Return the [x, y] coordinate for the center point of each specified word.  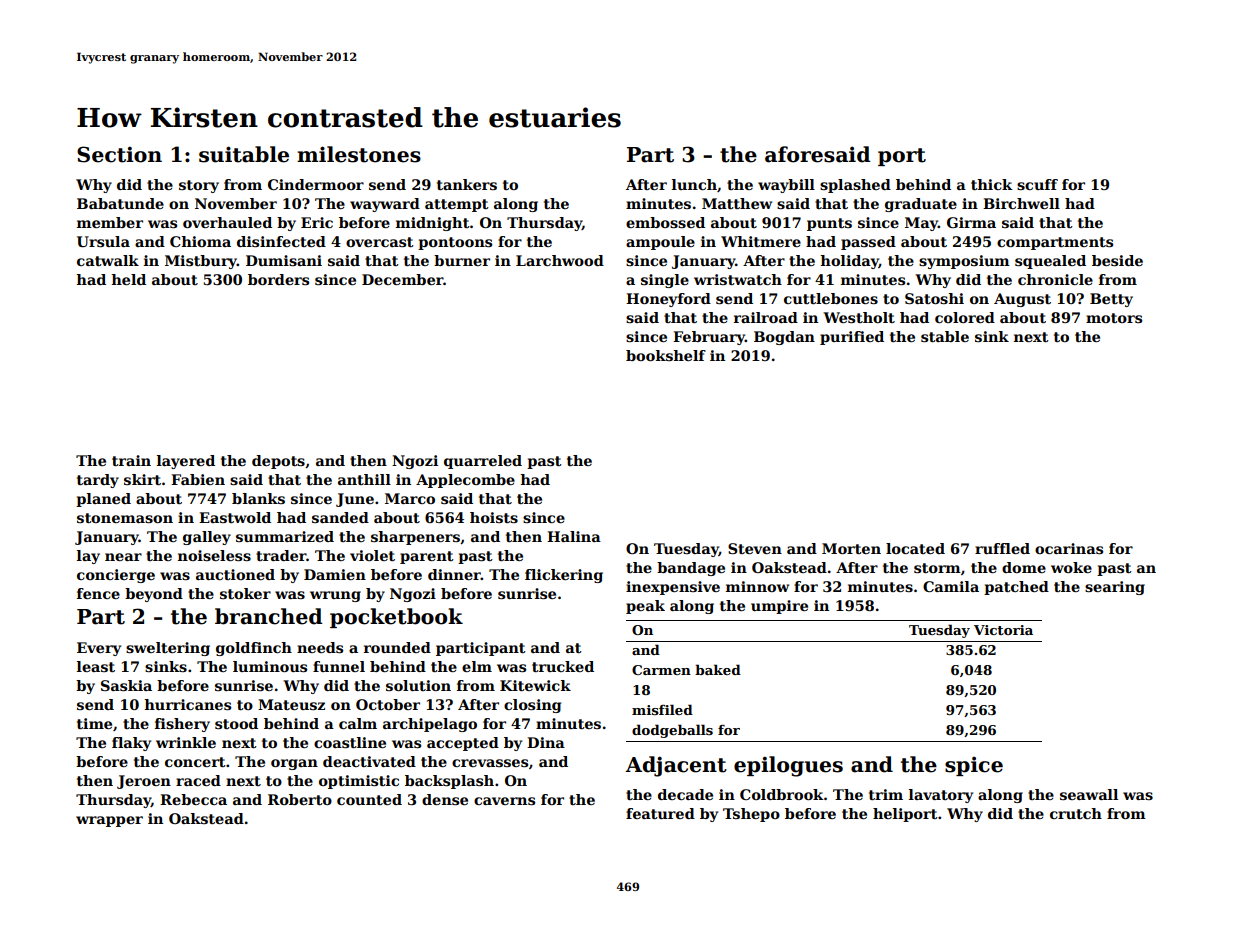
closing [532, 706]
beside [1117, 260]
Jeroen [144, 782]
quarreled [483, 462]
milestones [359, 154]
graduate [921, 205]
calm [358, 723]
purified [852, 338]
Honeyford [668, 300]
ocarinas [1069, 548]
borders [278, 279]
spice [974, 766]
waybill [786, 186]
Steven [755, 548]
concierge [116, 576]
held [128, 279]
